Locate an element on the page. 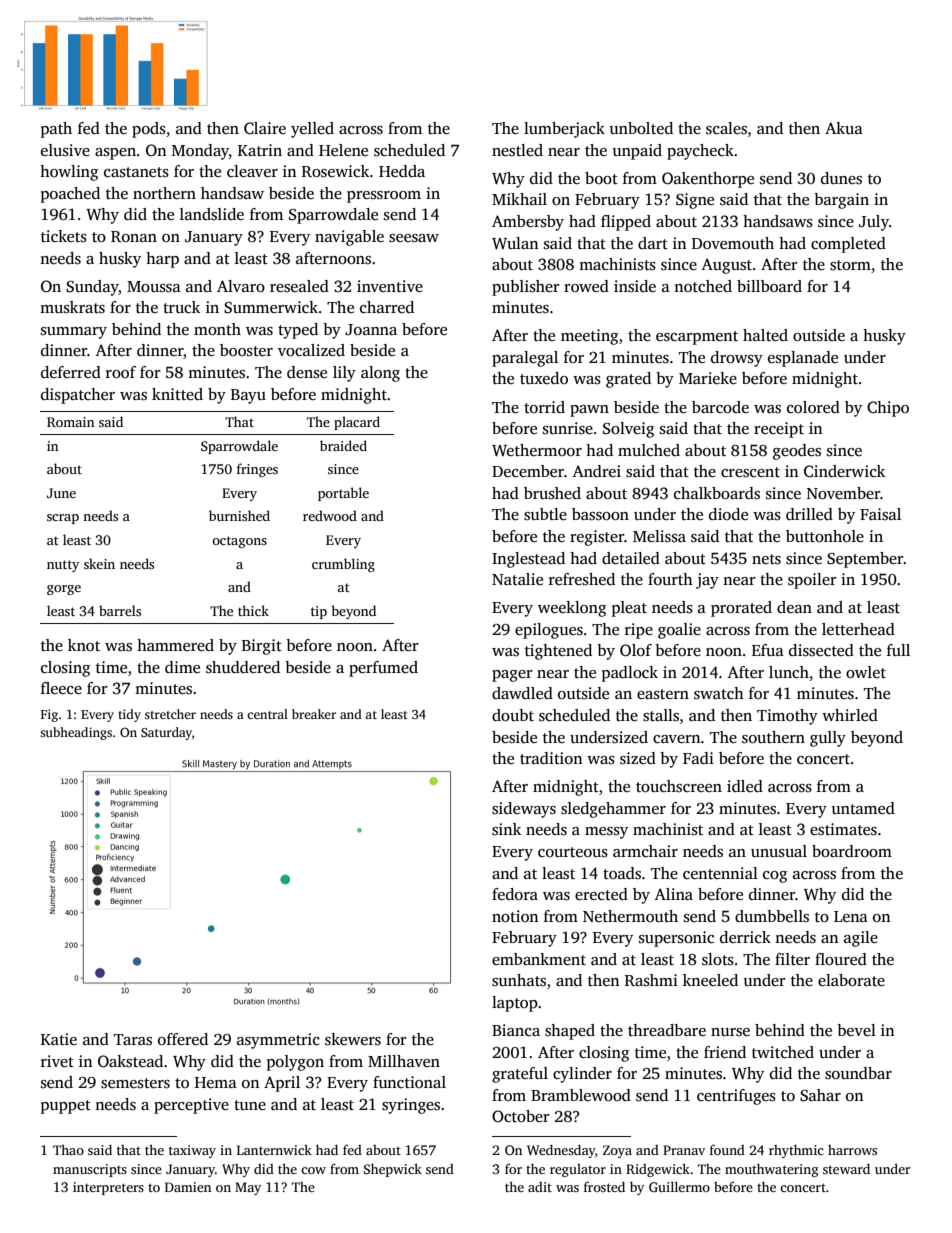 Image resolution: width=952 pixels, height=1233 pixels. sink is located at coordinates (506, 829).
